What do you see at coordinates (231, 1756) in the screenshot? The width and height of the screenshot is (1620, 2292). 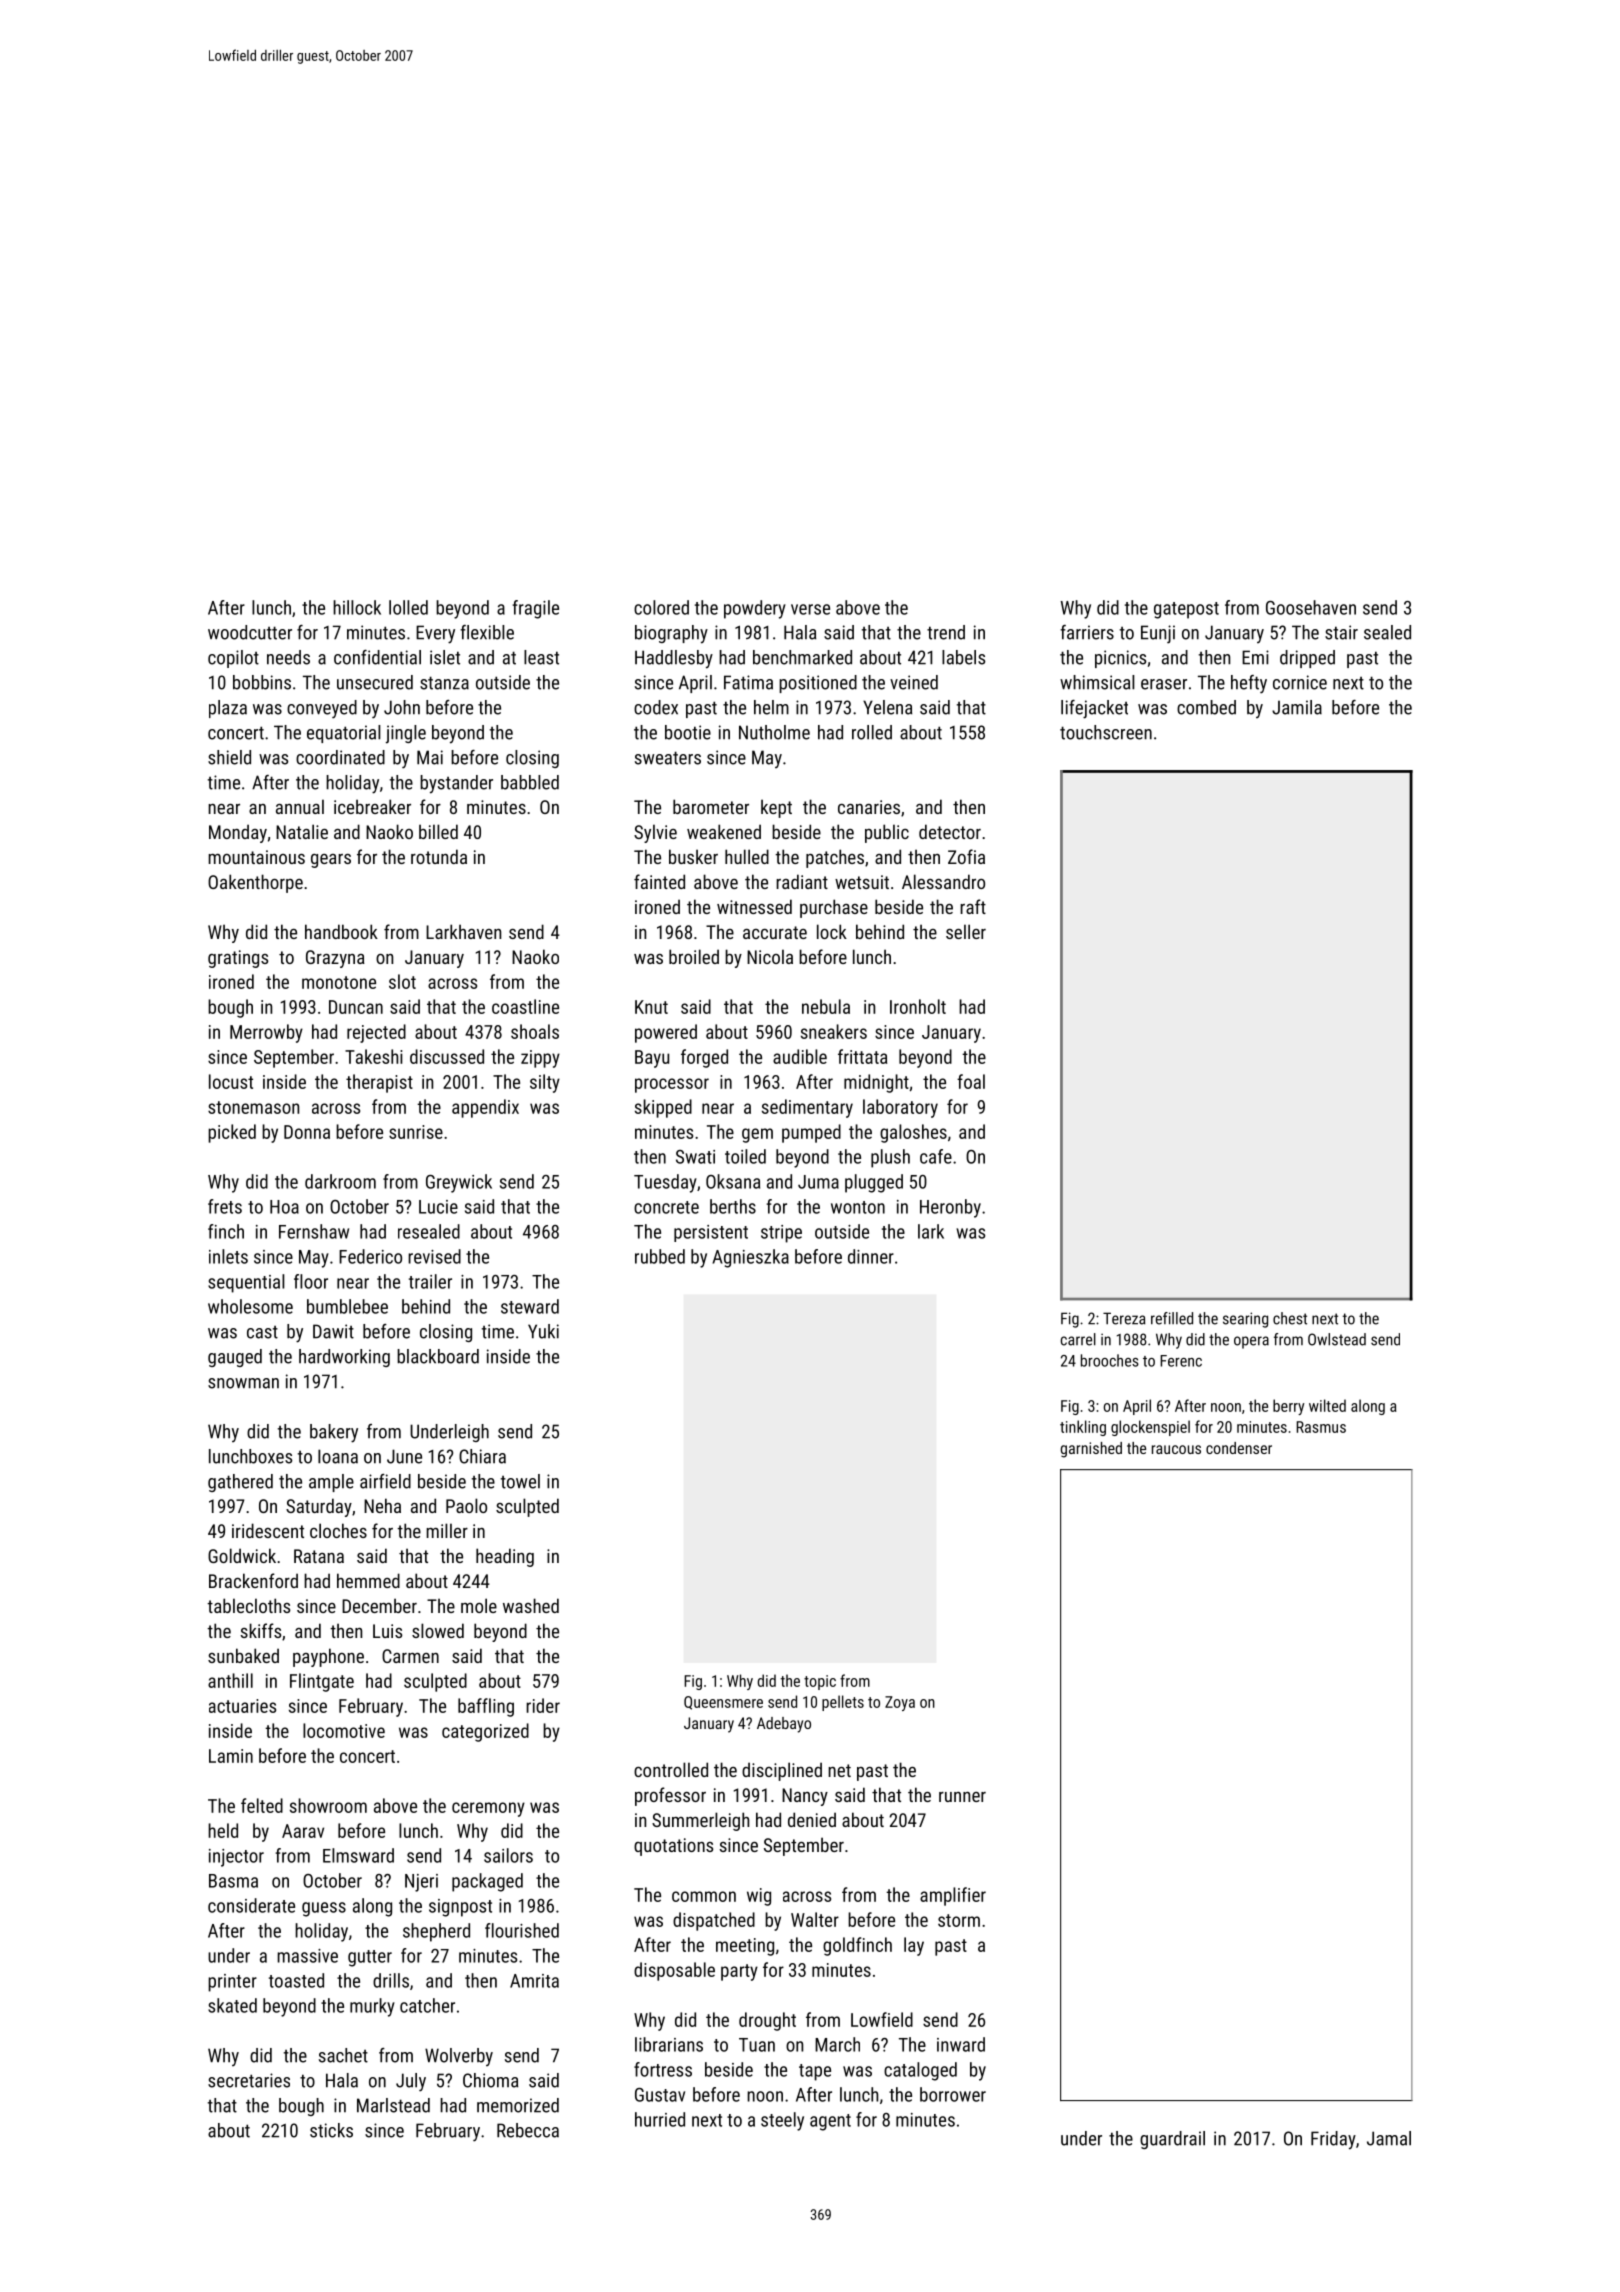 I see `Lamin` at bounding box center [231, 1756].
